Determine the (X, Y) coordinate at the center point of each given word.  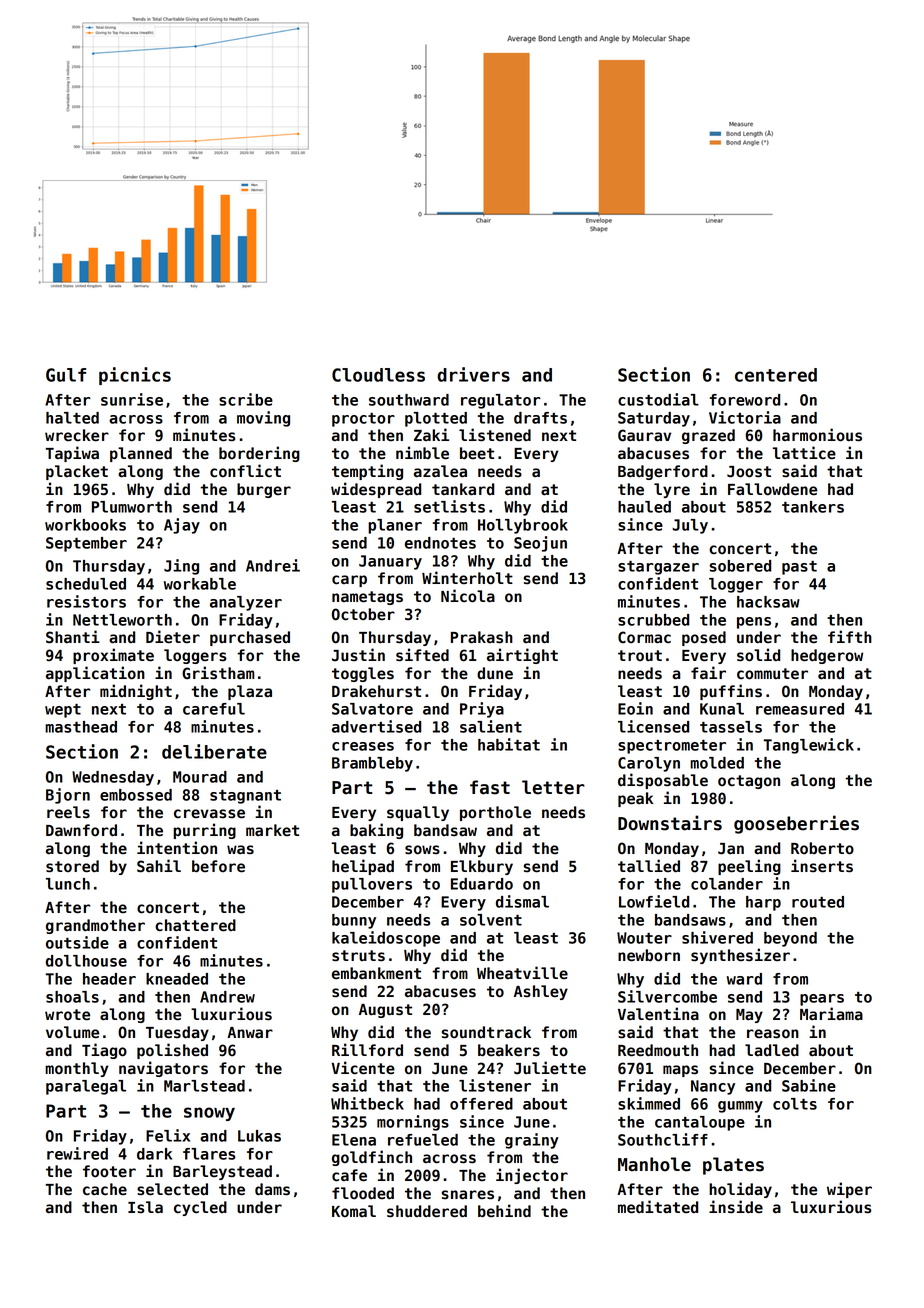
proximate (113, 656)
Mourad (200, 777)
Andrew (227, 997)
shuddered (427, 1211)
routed (818, 902)
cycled (200, 1208)
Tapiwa (72, 454)
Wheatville (522, 973)
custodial (658, 399)
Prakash (482, 637)
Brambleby (372, 764)
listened (495, 435)
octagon (749, 782)
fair (708, 672)
